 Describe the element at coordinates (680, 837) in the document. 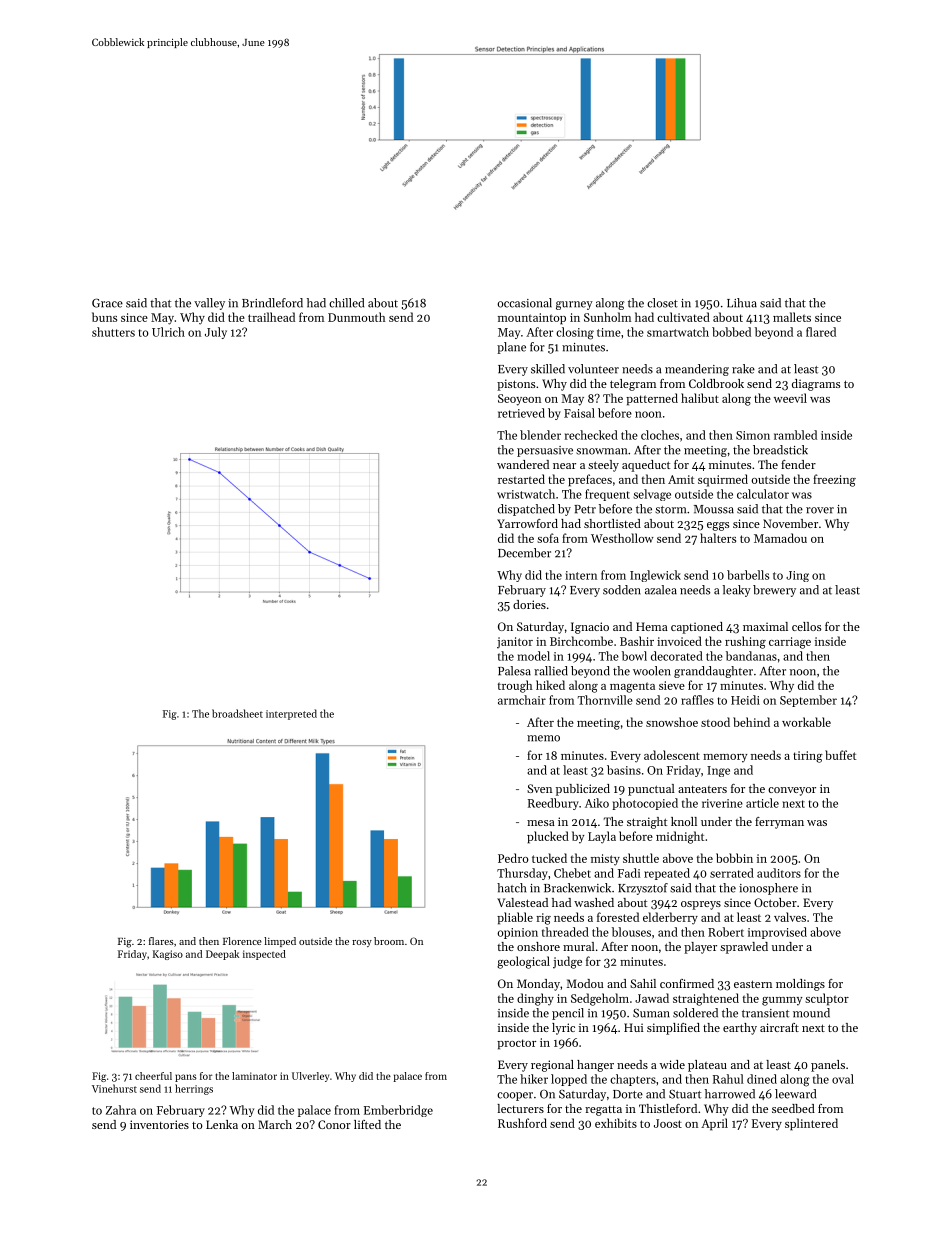

I see `midnight` at that location.
